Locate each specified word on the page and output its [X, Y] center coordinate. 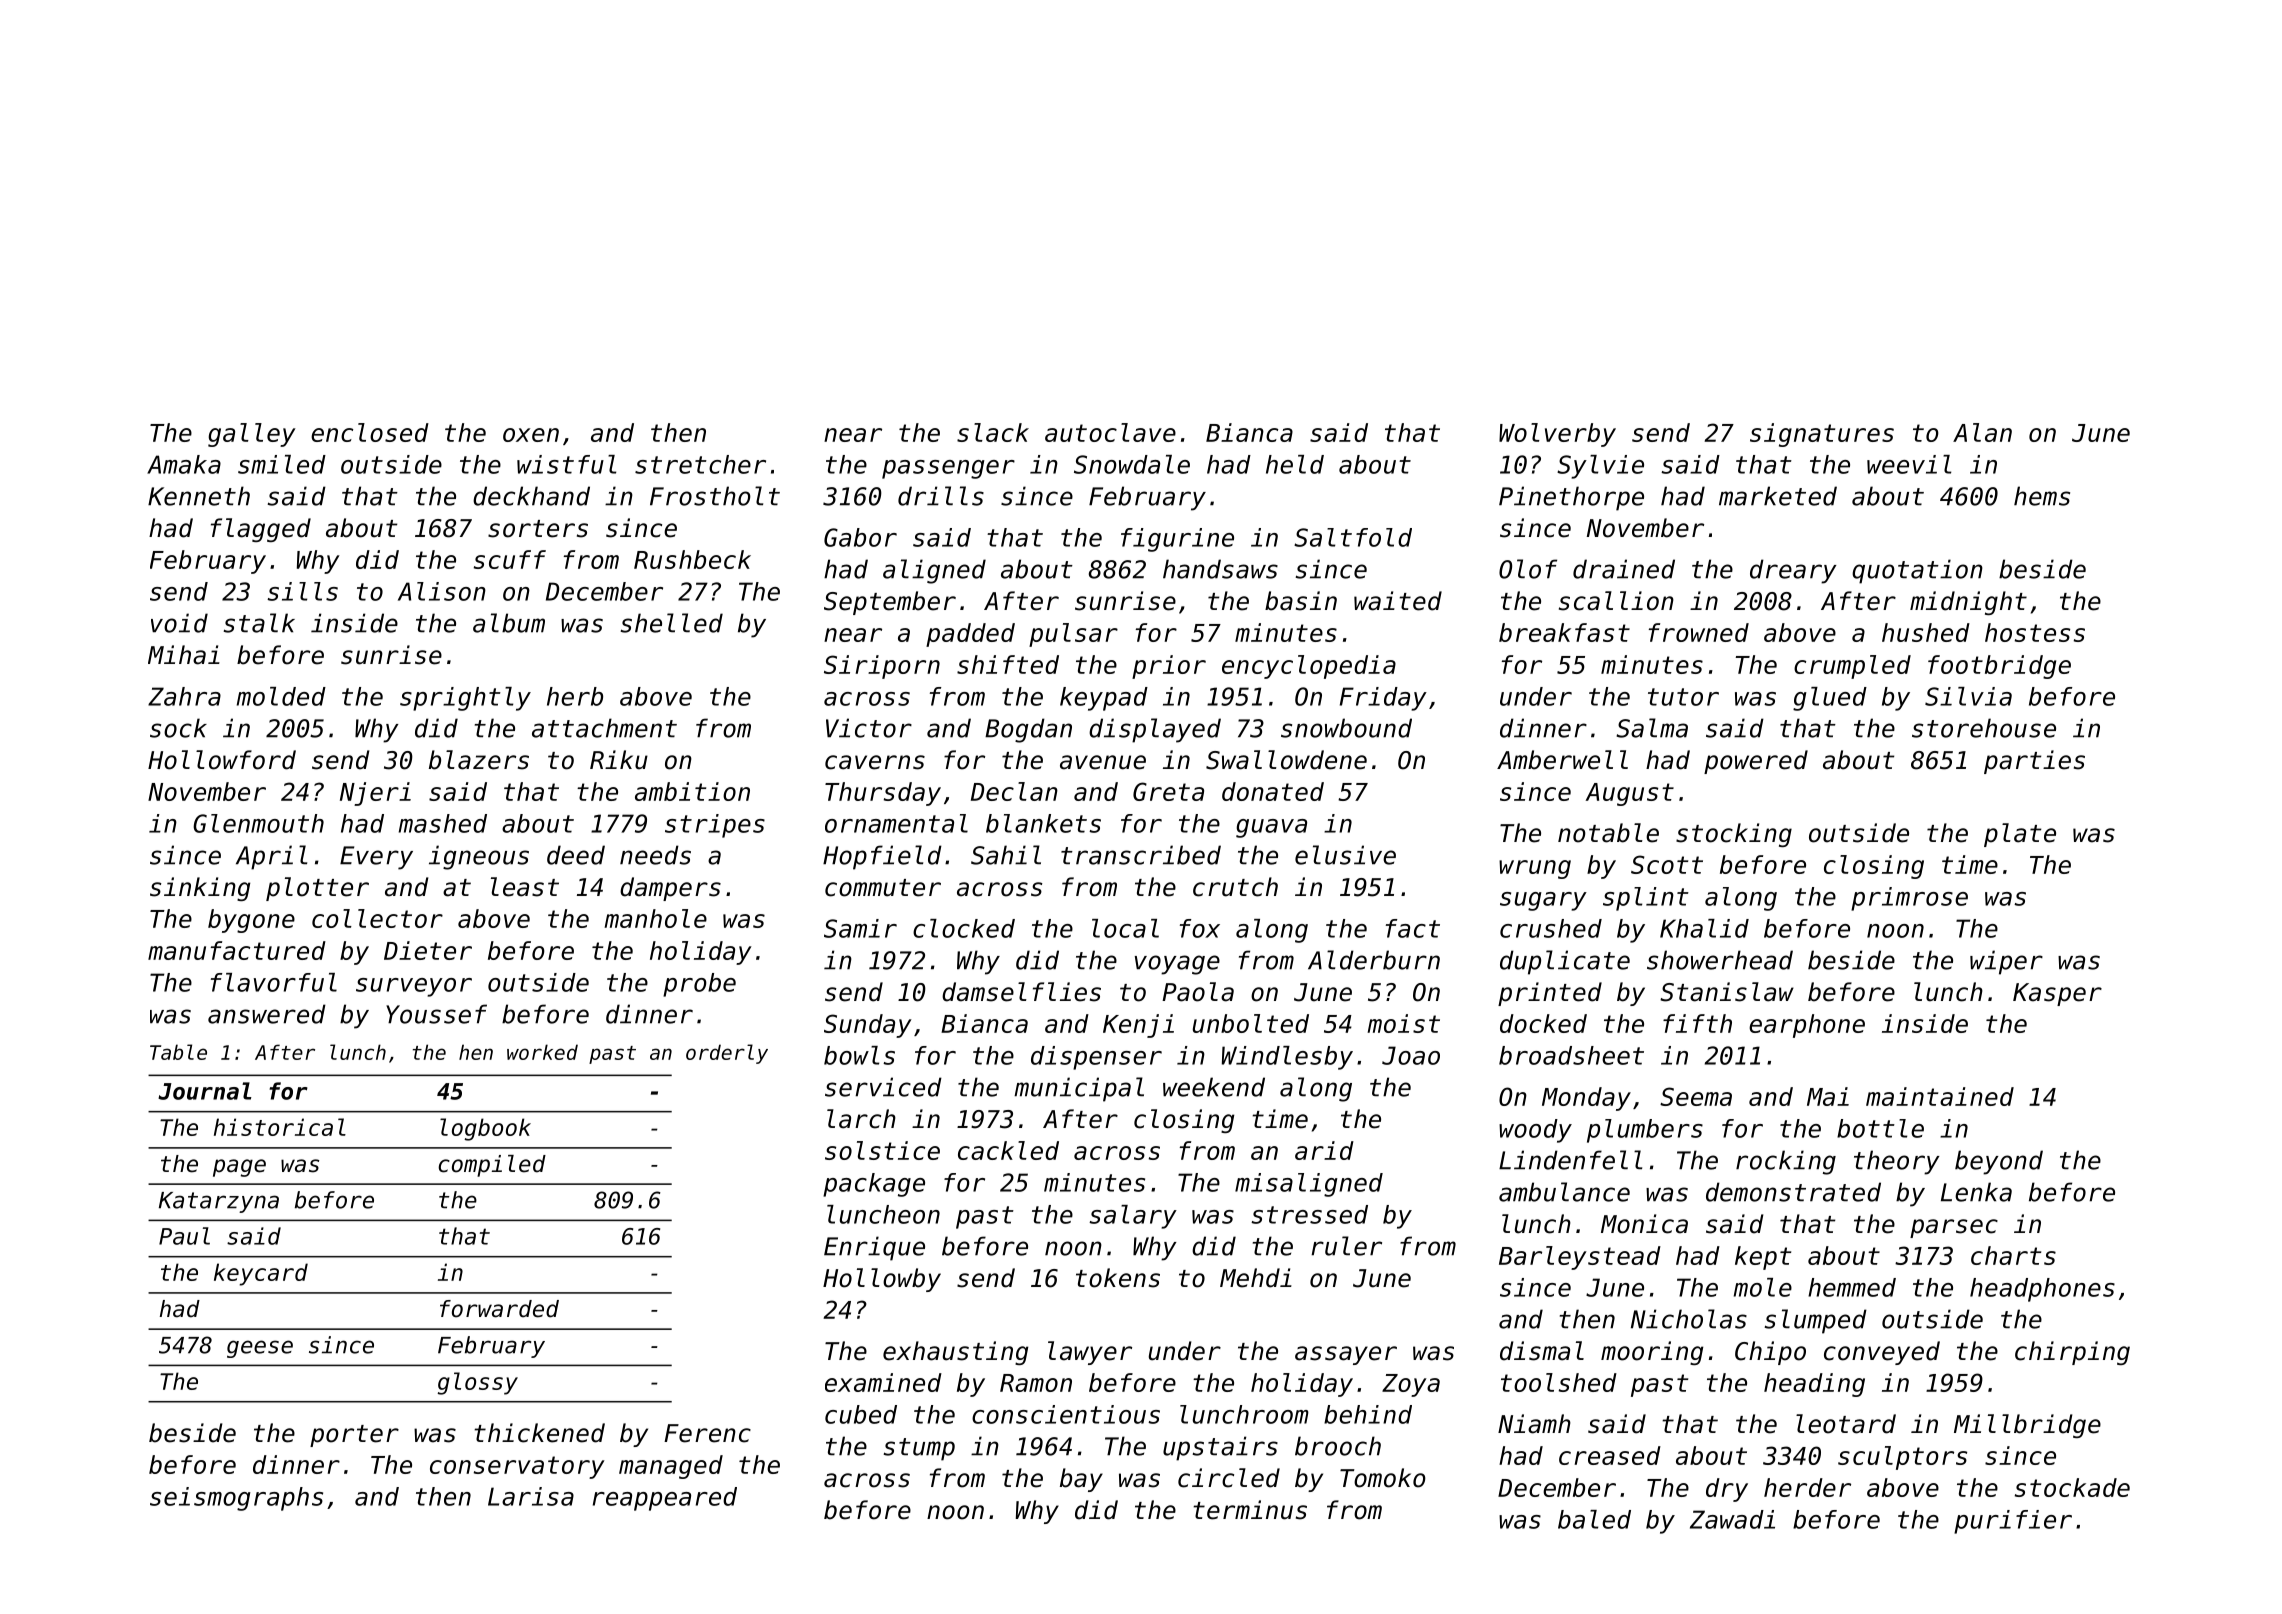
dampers [670, 889]
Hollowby [882, 1280]
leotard [1846, 1424]
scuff [510, 559]
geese [260, 1349]
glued [1830, 699]
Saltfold [1353, 537]
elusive [1345, 855]
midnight [1968, 603]
